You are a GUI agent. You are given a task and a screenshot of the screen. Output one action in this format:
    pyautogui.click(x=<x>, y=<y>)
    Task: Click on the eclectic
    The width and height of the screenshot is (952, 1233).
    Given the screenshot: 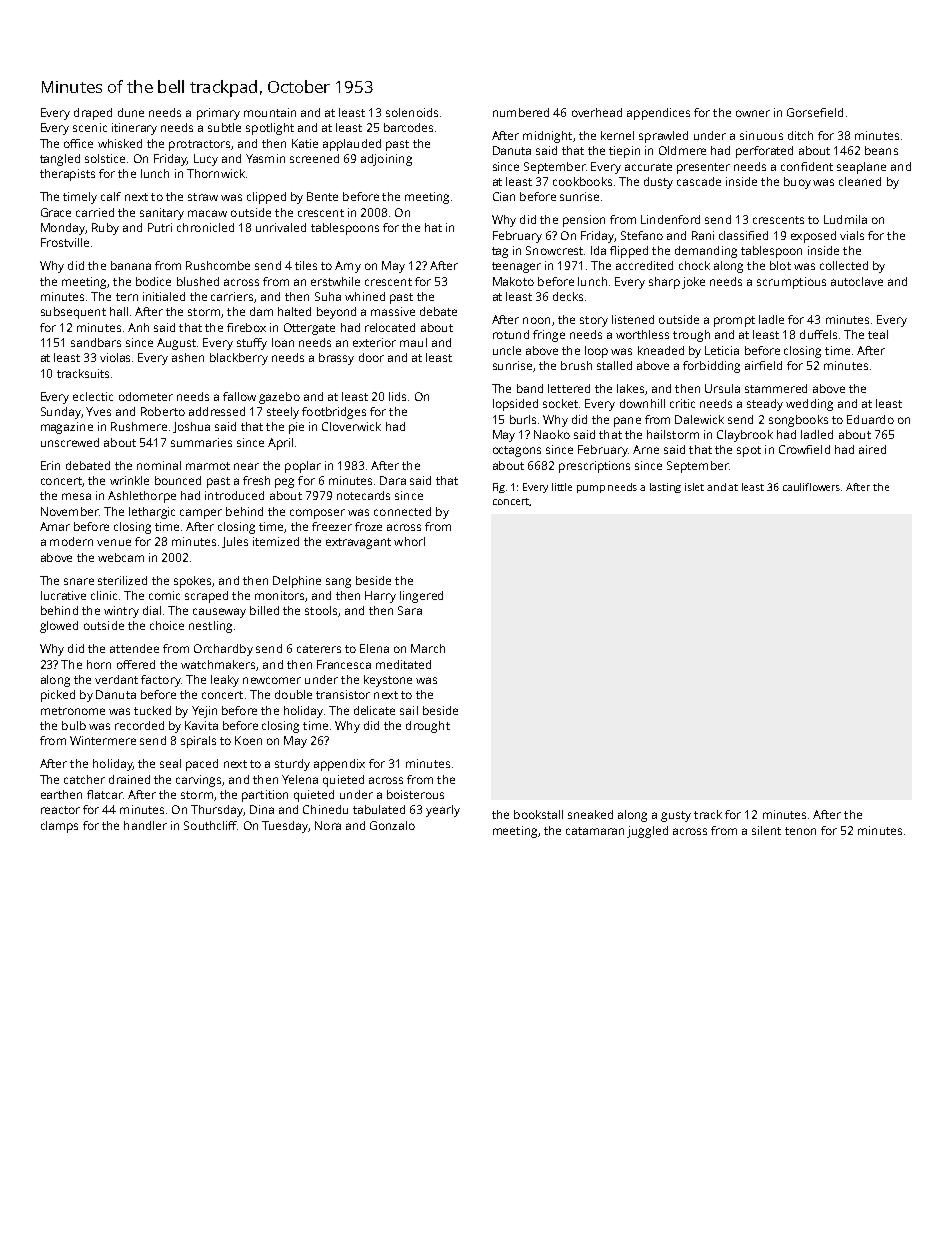 What is the action you would take?
    pyautogui.click(x=93, y=396)
